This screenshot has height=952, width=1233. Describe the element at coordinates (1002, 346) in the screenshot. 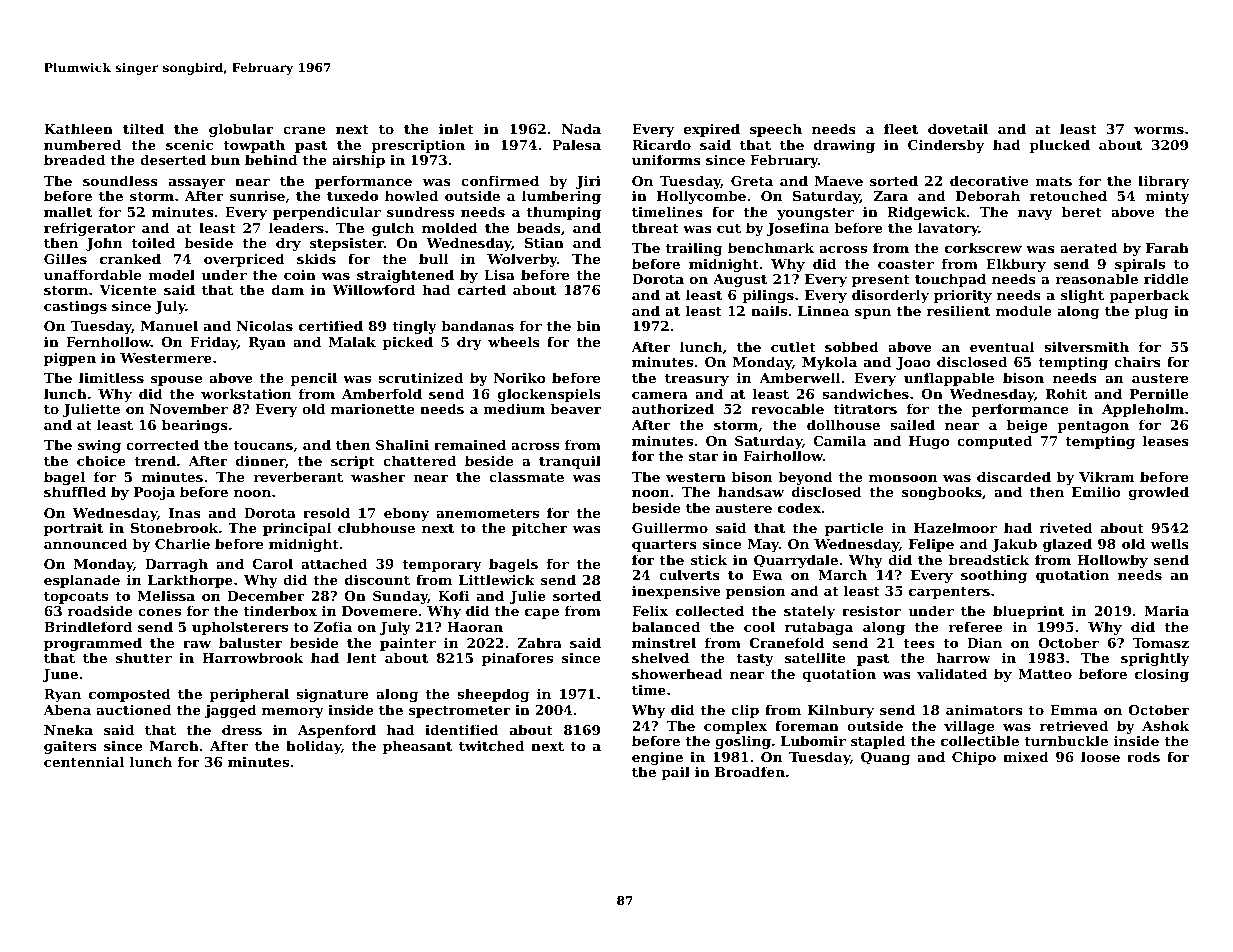

I see `eventual` at that location.
